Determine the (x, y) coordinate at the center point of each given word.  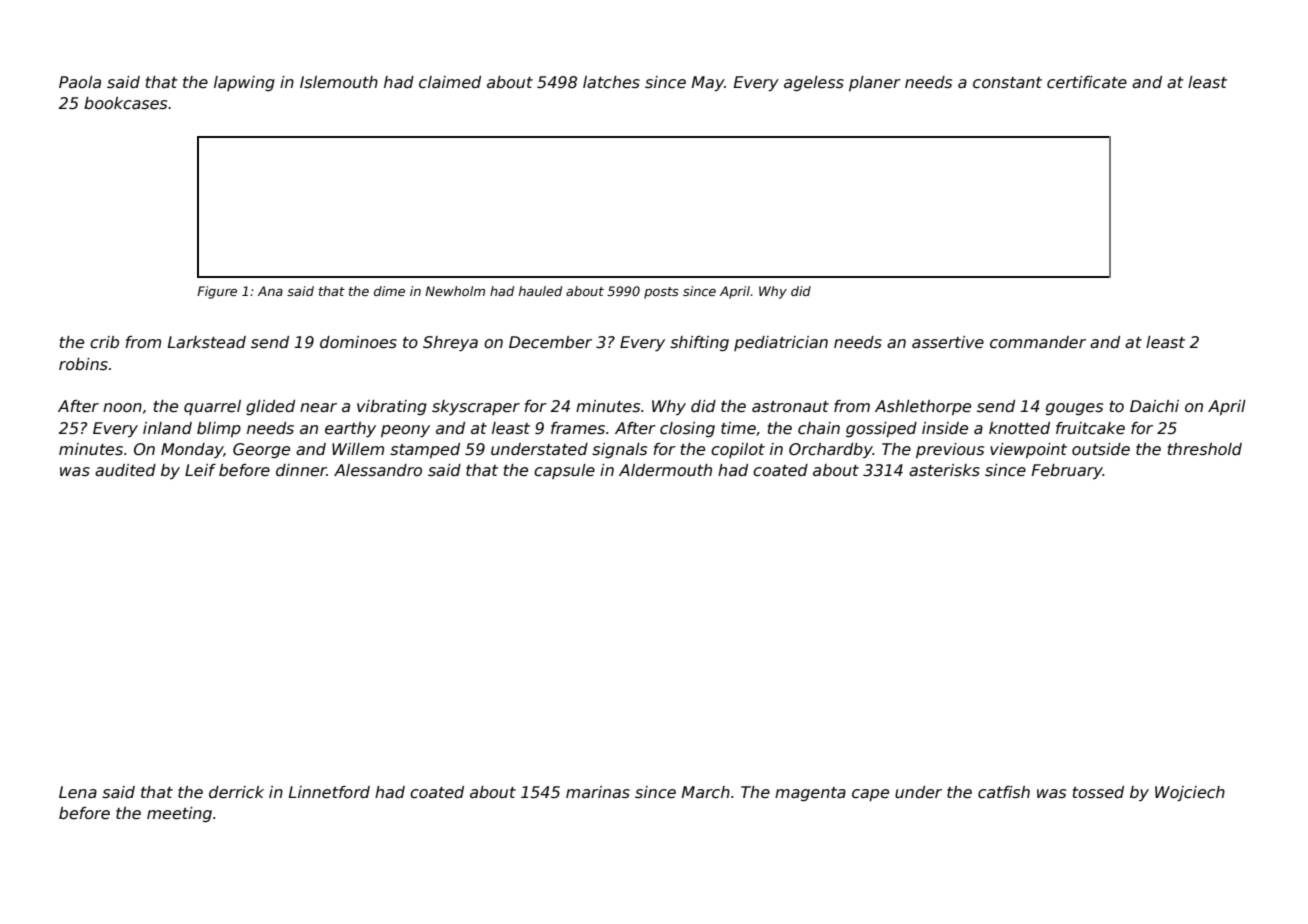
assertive (948, 342)
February (1067, 471)
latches (611, 82)
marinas (598, 792)
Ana (270, 291)
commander (1038, 342)
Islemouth (339, 82)
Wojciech (1190, 793)
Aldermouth (665, 470)
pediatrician (781, 343)
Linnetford (329, 792)
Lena (78, 792)
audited (125, 470)
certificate (1087, 82)
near (318, 408)
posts (661, 293)
